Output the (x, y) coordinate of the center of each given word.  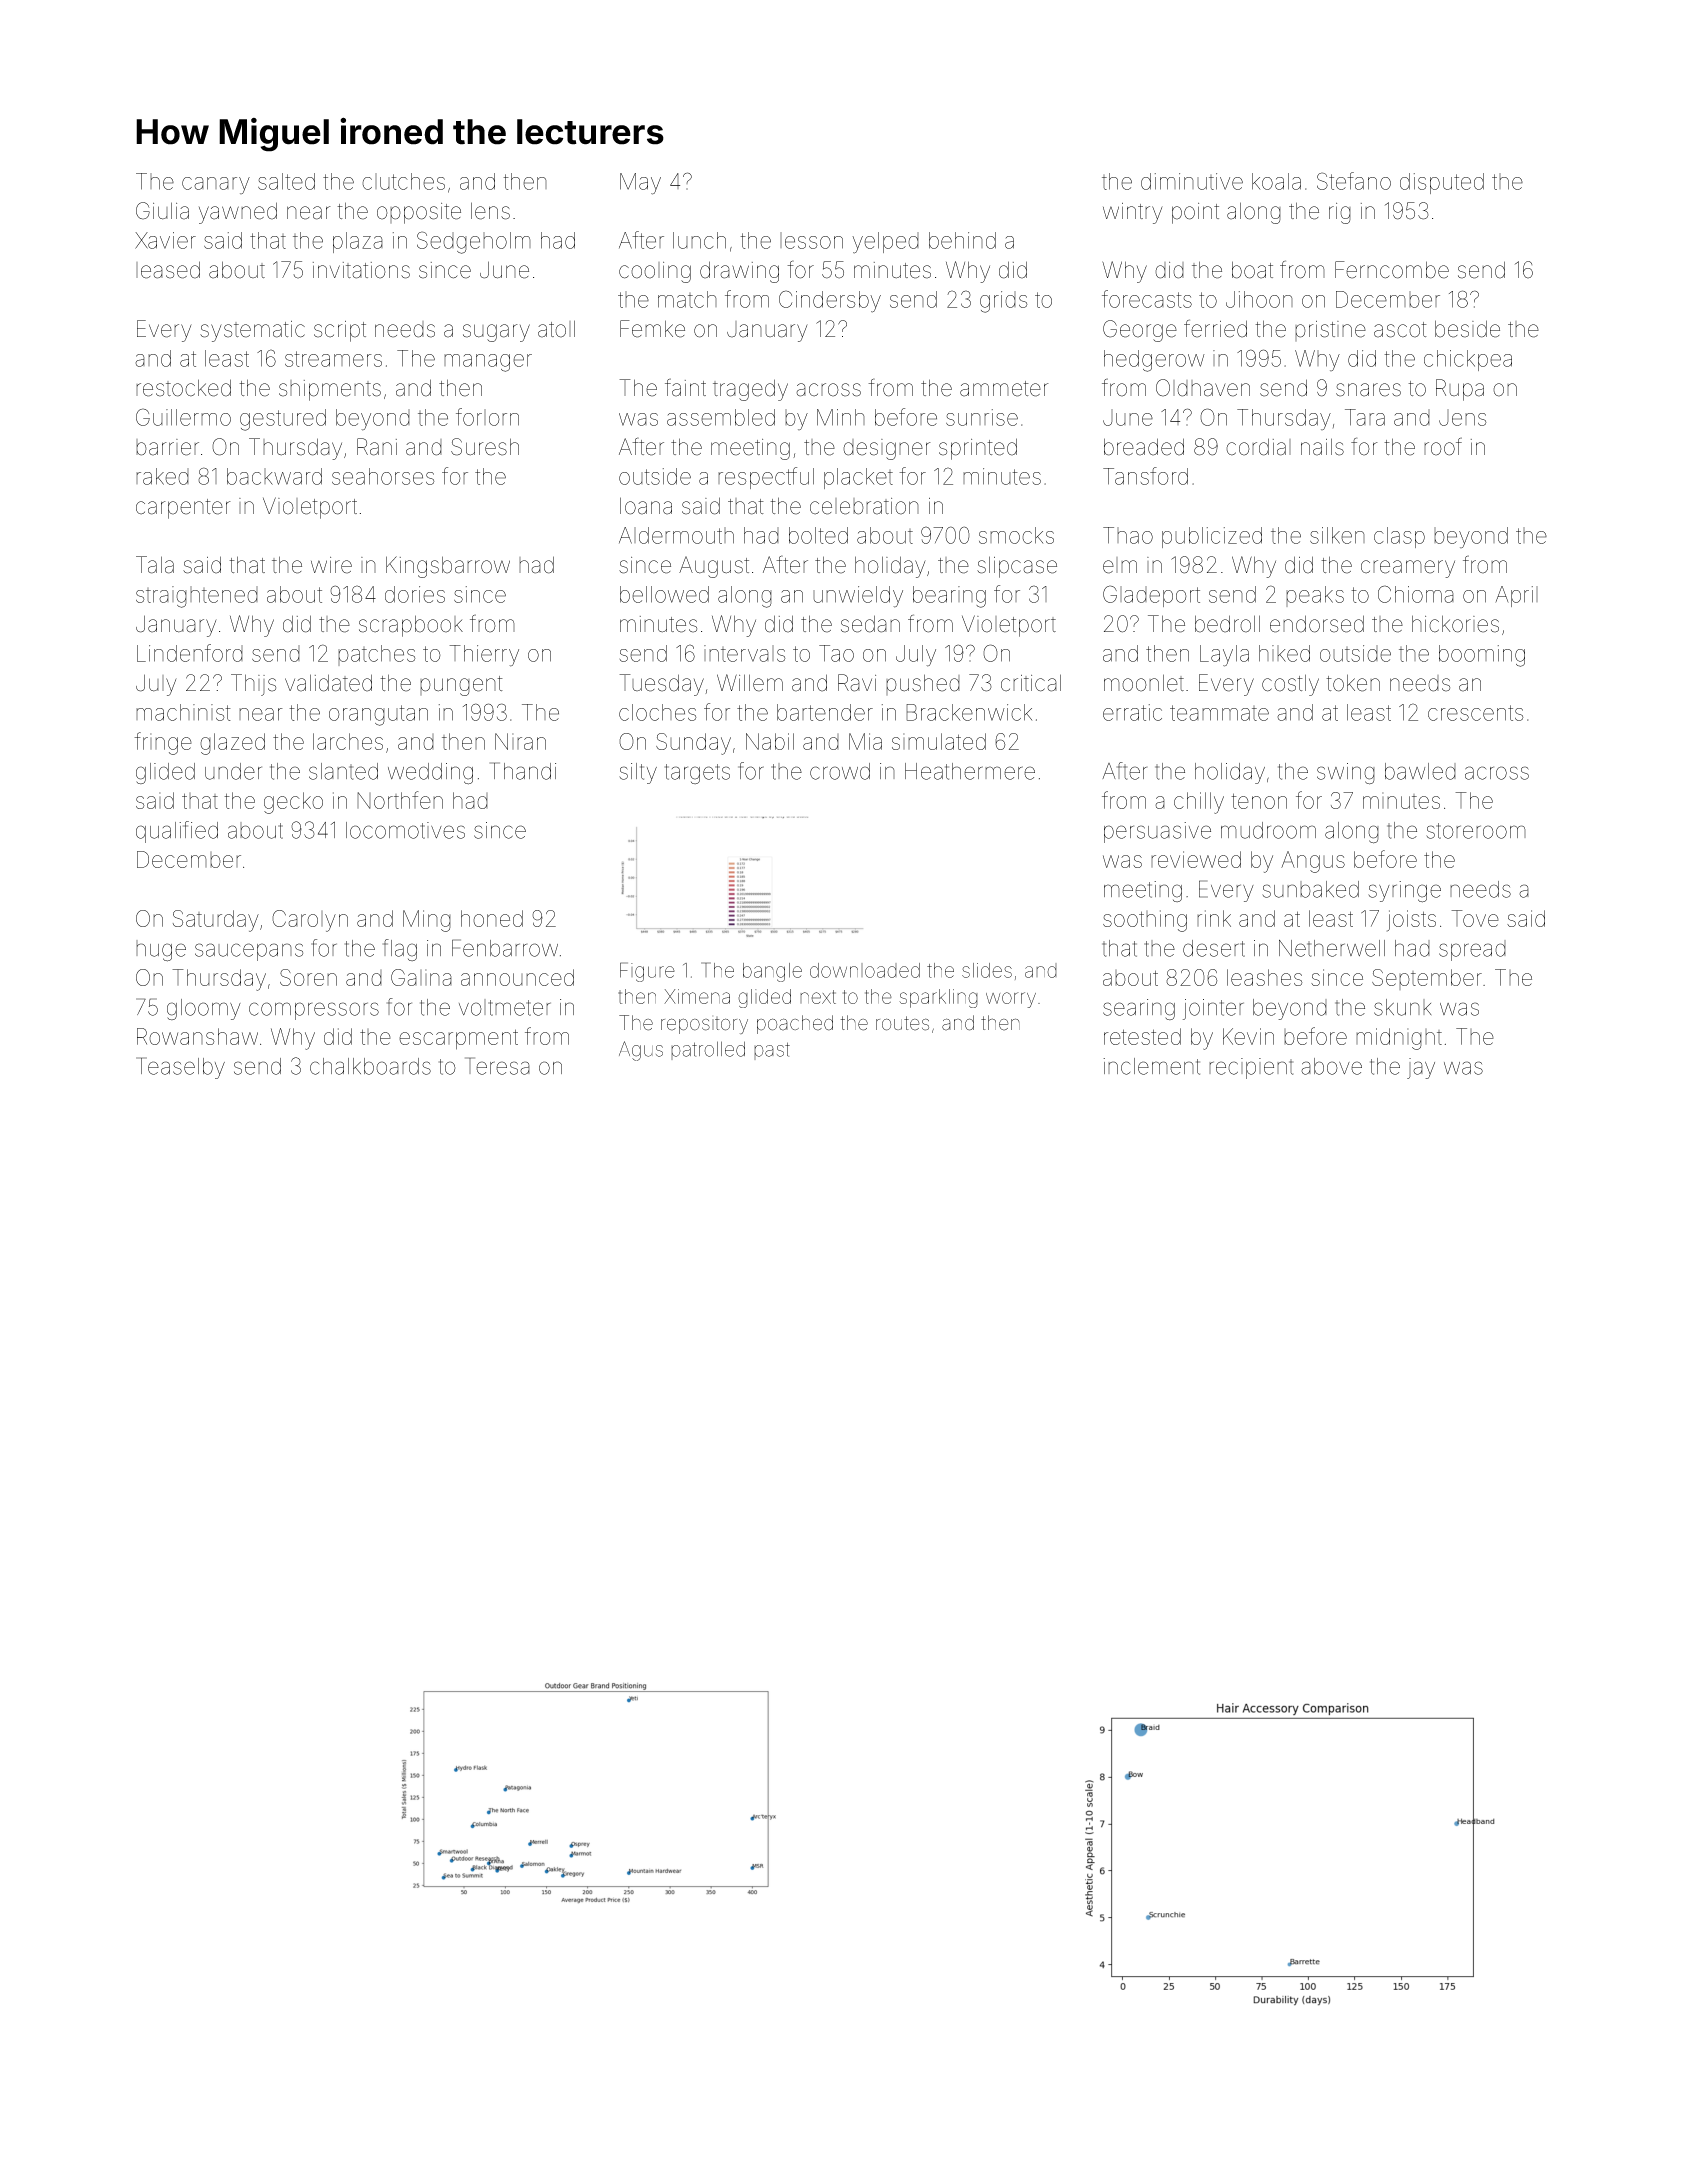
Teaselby (180, 1068)
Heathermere (970, 771)
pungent (461, 686)
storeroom (1476, 831)
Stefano (1354, 181)
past (772, 1051)
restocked (183, 388)
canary (216, 185)
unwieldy (858, 597)
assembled (721, 417)
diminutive (1192, 181)
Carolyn (310, 921)
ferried (1215, 328)
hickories (1455, 624)
